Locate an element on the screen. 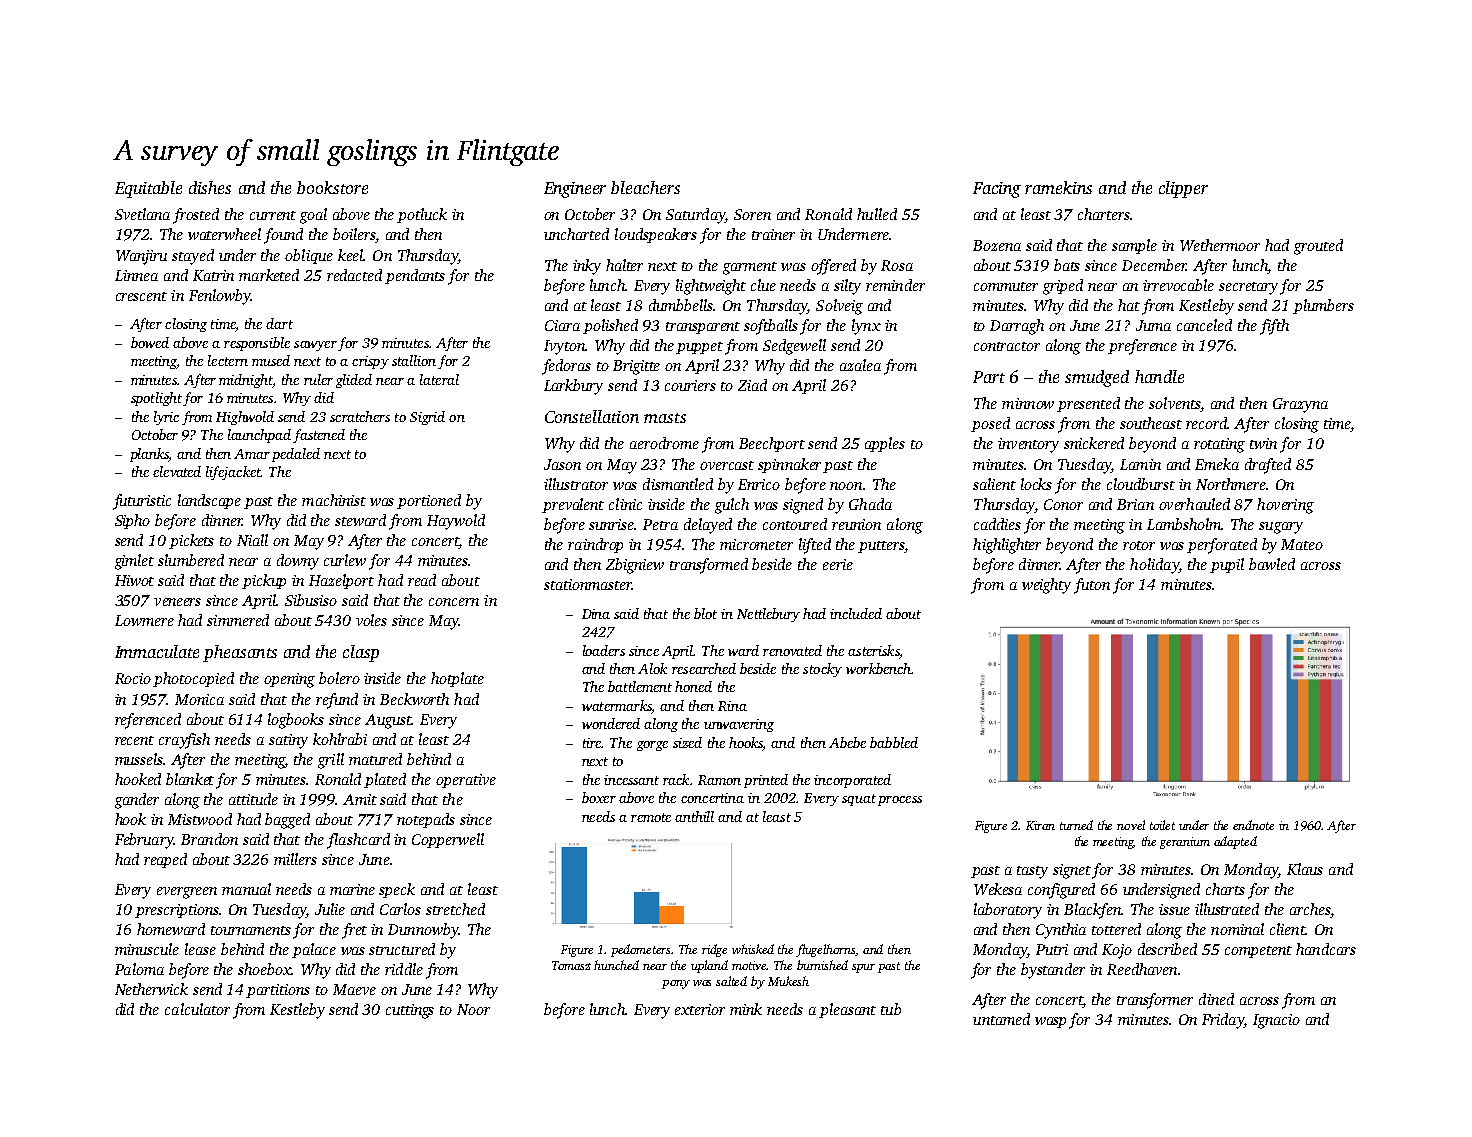 The image size is (1472, 1137). Engineer is located at coordinates (575, 190).
